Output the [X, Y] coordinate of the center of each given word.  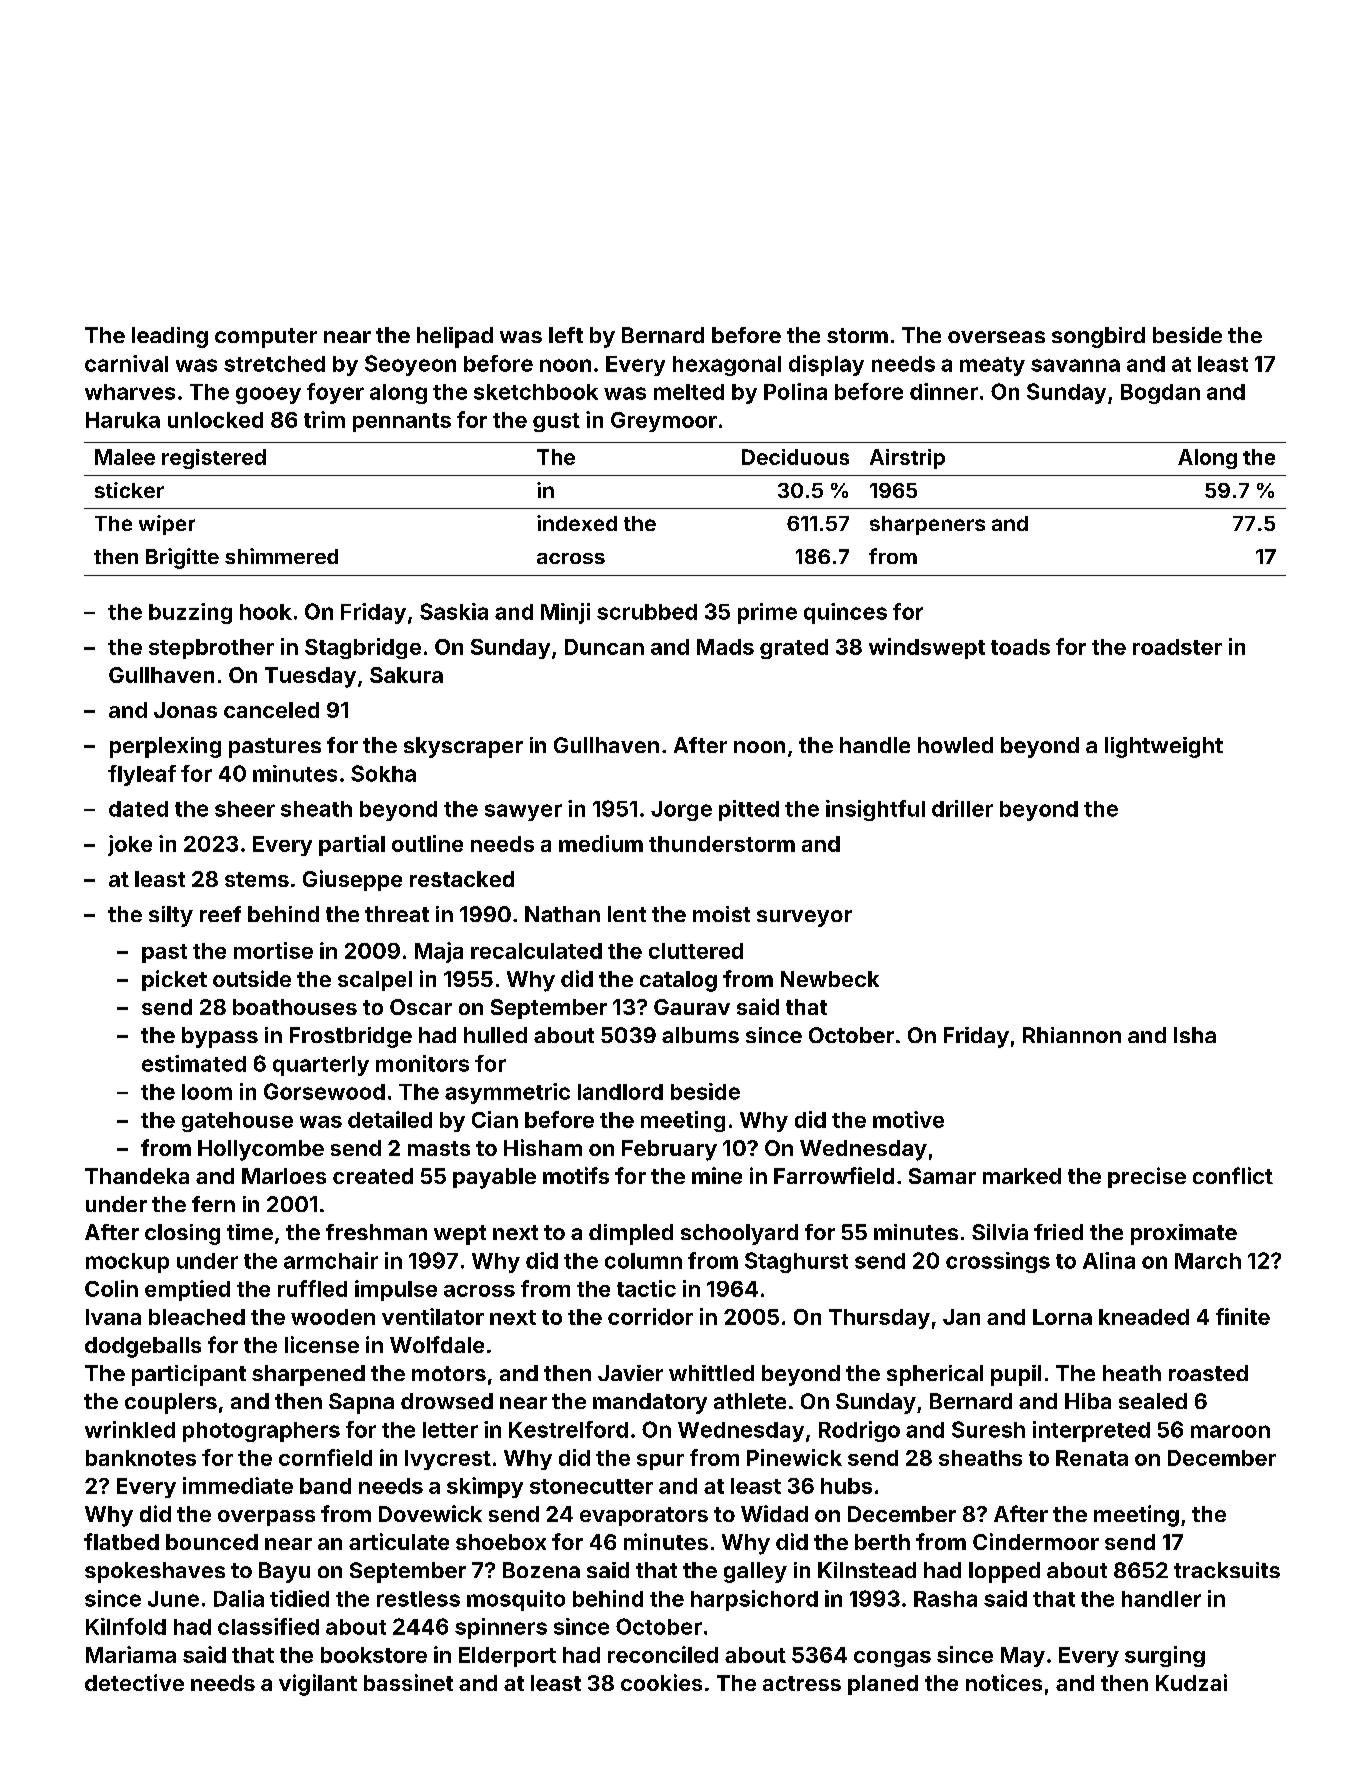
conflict [1233, 1175]
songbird [1098, 337]
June [173, 1599]
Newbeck [830, 979]
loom [207, 1092]
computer [266, 338]
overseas [996, 337]
